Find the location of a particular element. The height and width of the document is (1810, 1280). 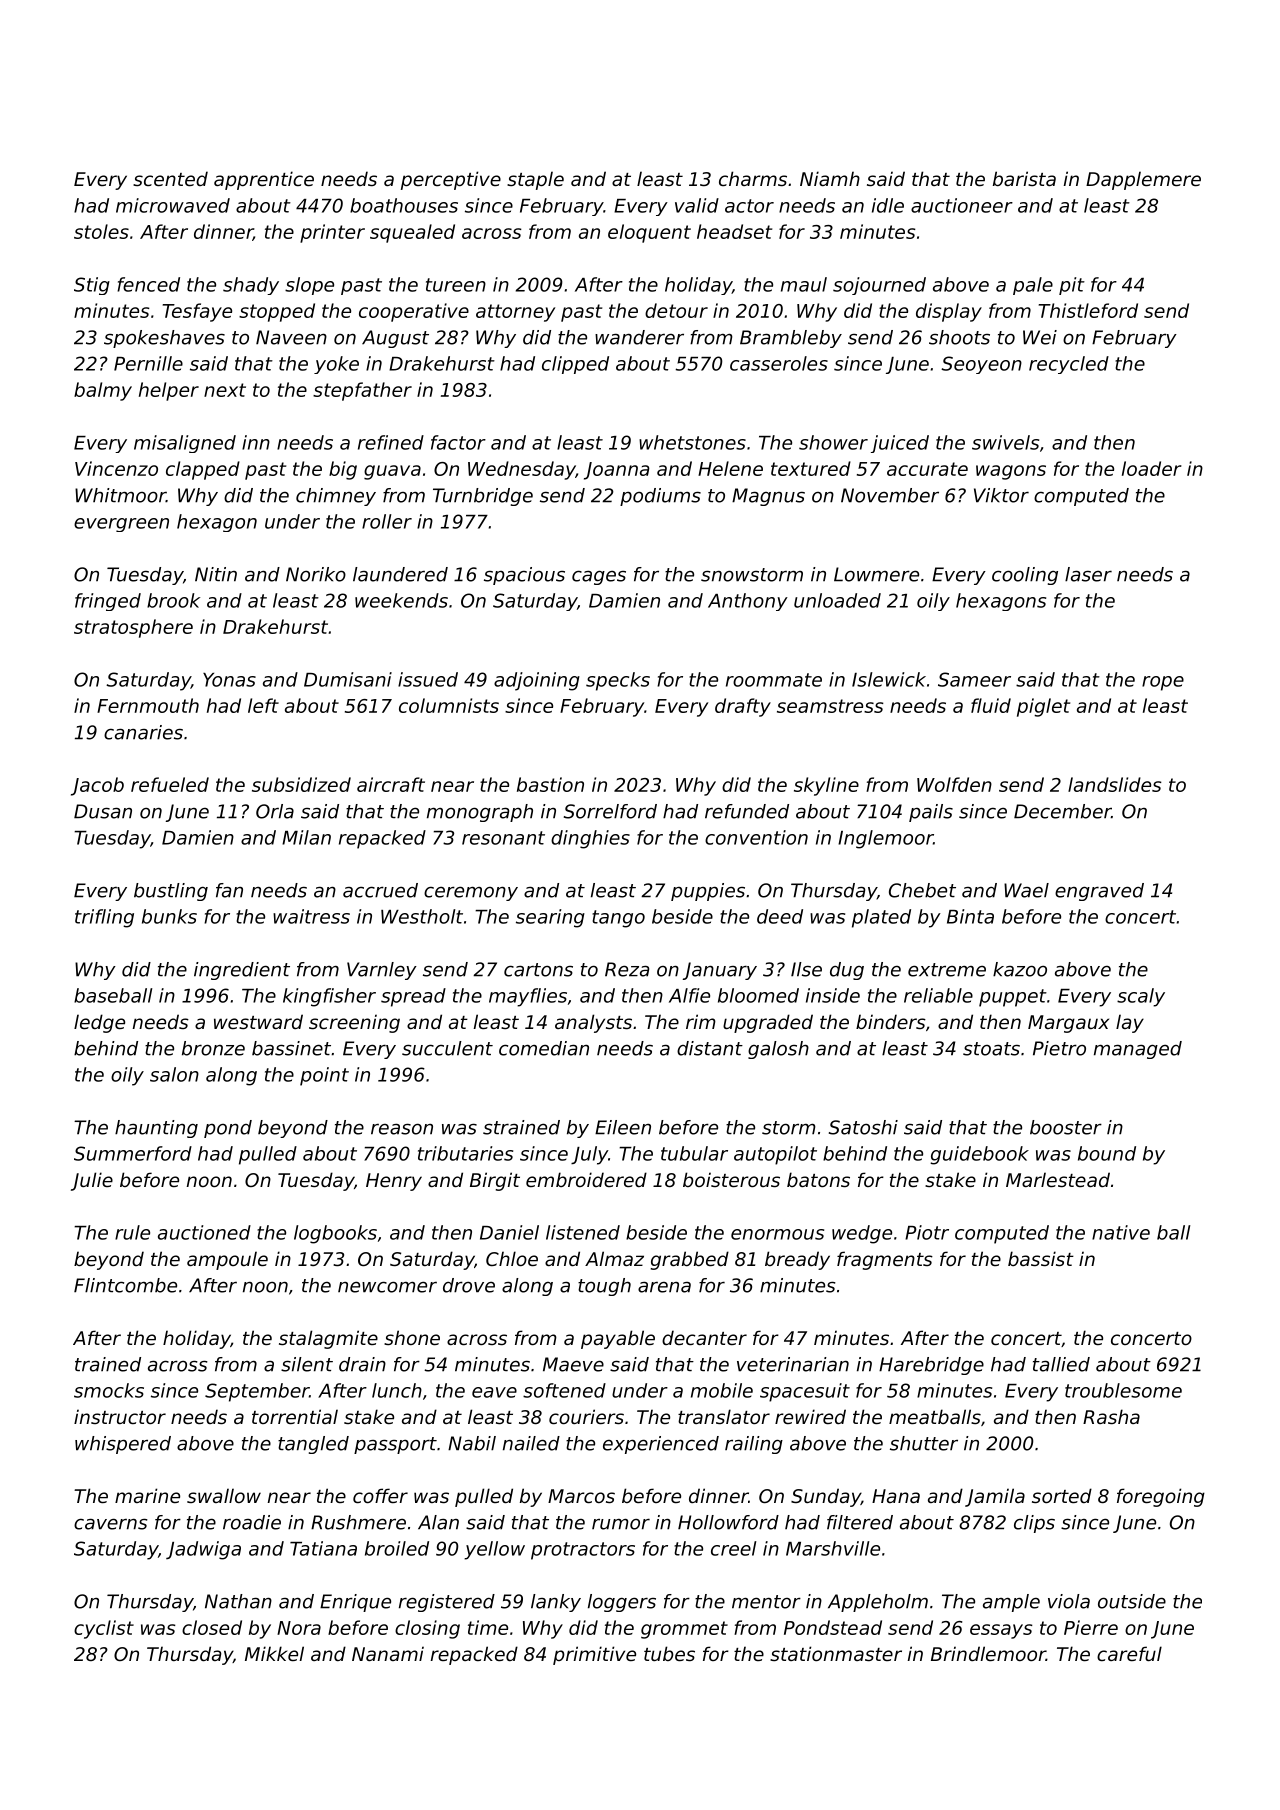

charms is located at coordinates (753, 178).
